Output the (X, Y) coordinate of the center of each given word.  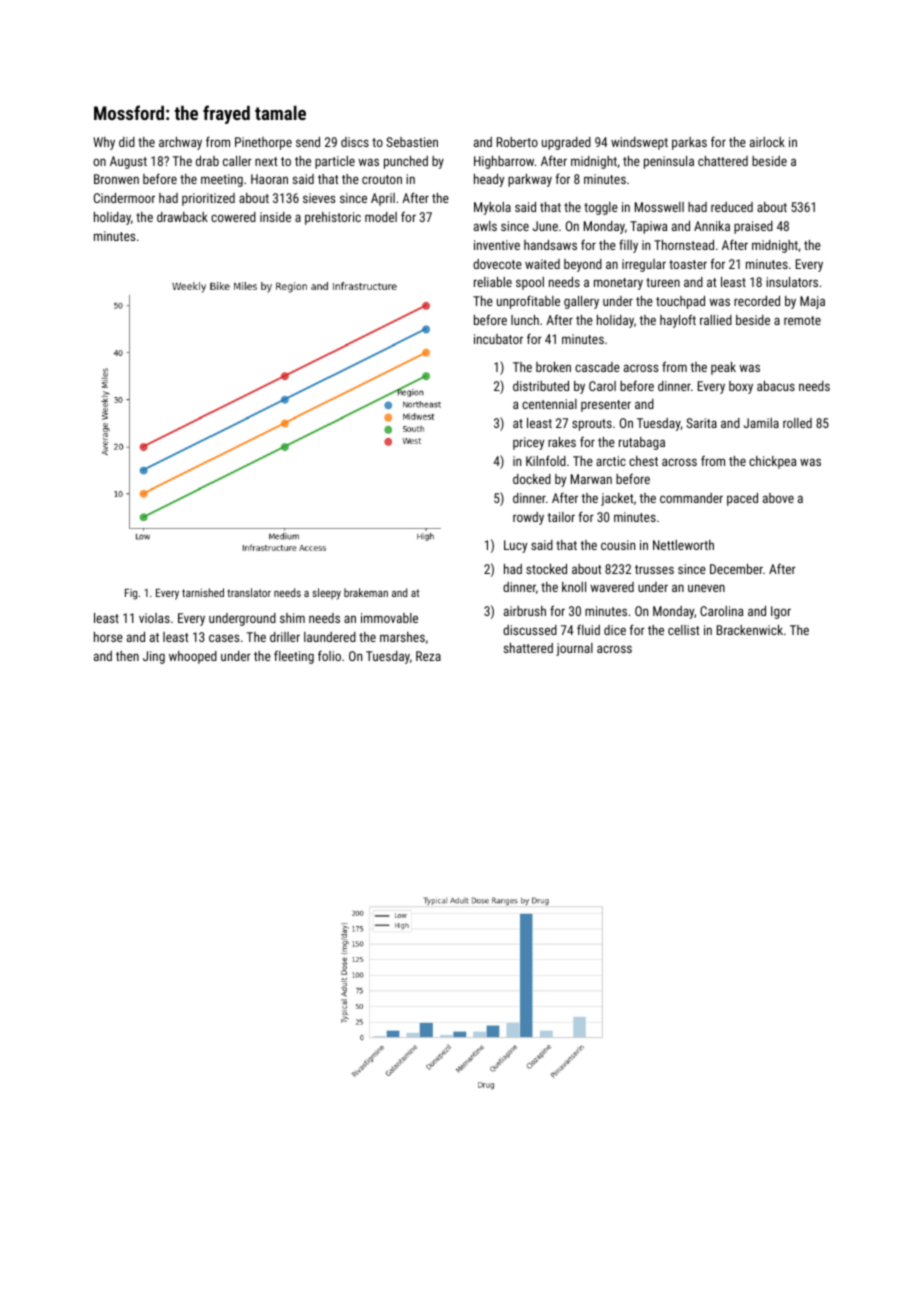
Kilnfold (546, 460)
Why (104, 143)
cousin (618, 545)
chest (643, 461)
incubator (498, 339)
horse (108, 637)
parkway (530, 180)
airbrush (525, 611)
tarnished (203, 592)
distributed (541, 386)
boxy (741, 387)
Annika (712, 226)
